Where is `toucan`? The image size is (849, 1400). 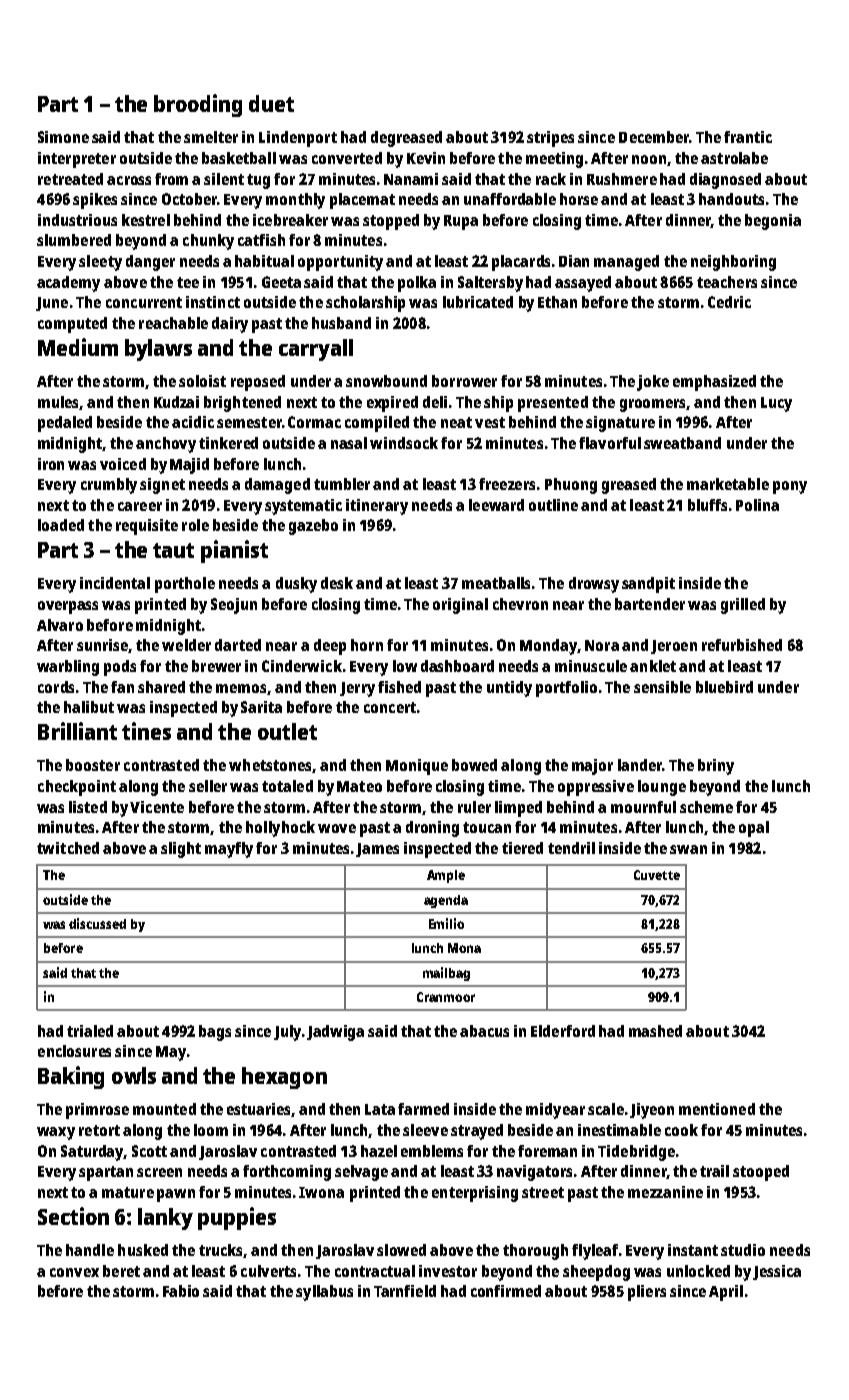
toucan is located at coordinates (487, 827).
